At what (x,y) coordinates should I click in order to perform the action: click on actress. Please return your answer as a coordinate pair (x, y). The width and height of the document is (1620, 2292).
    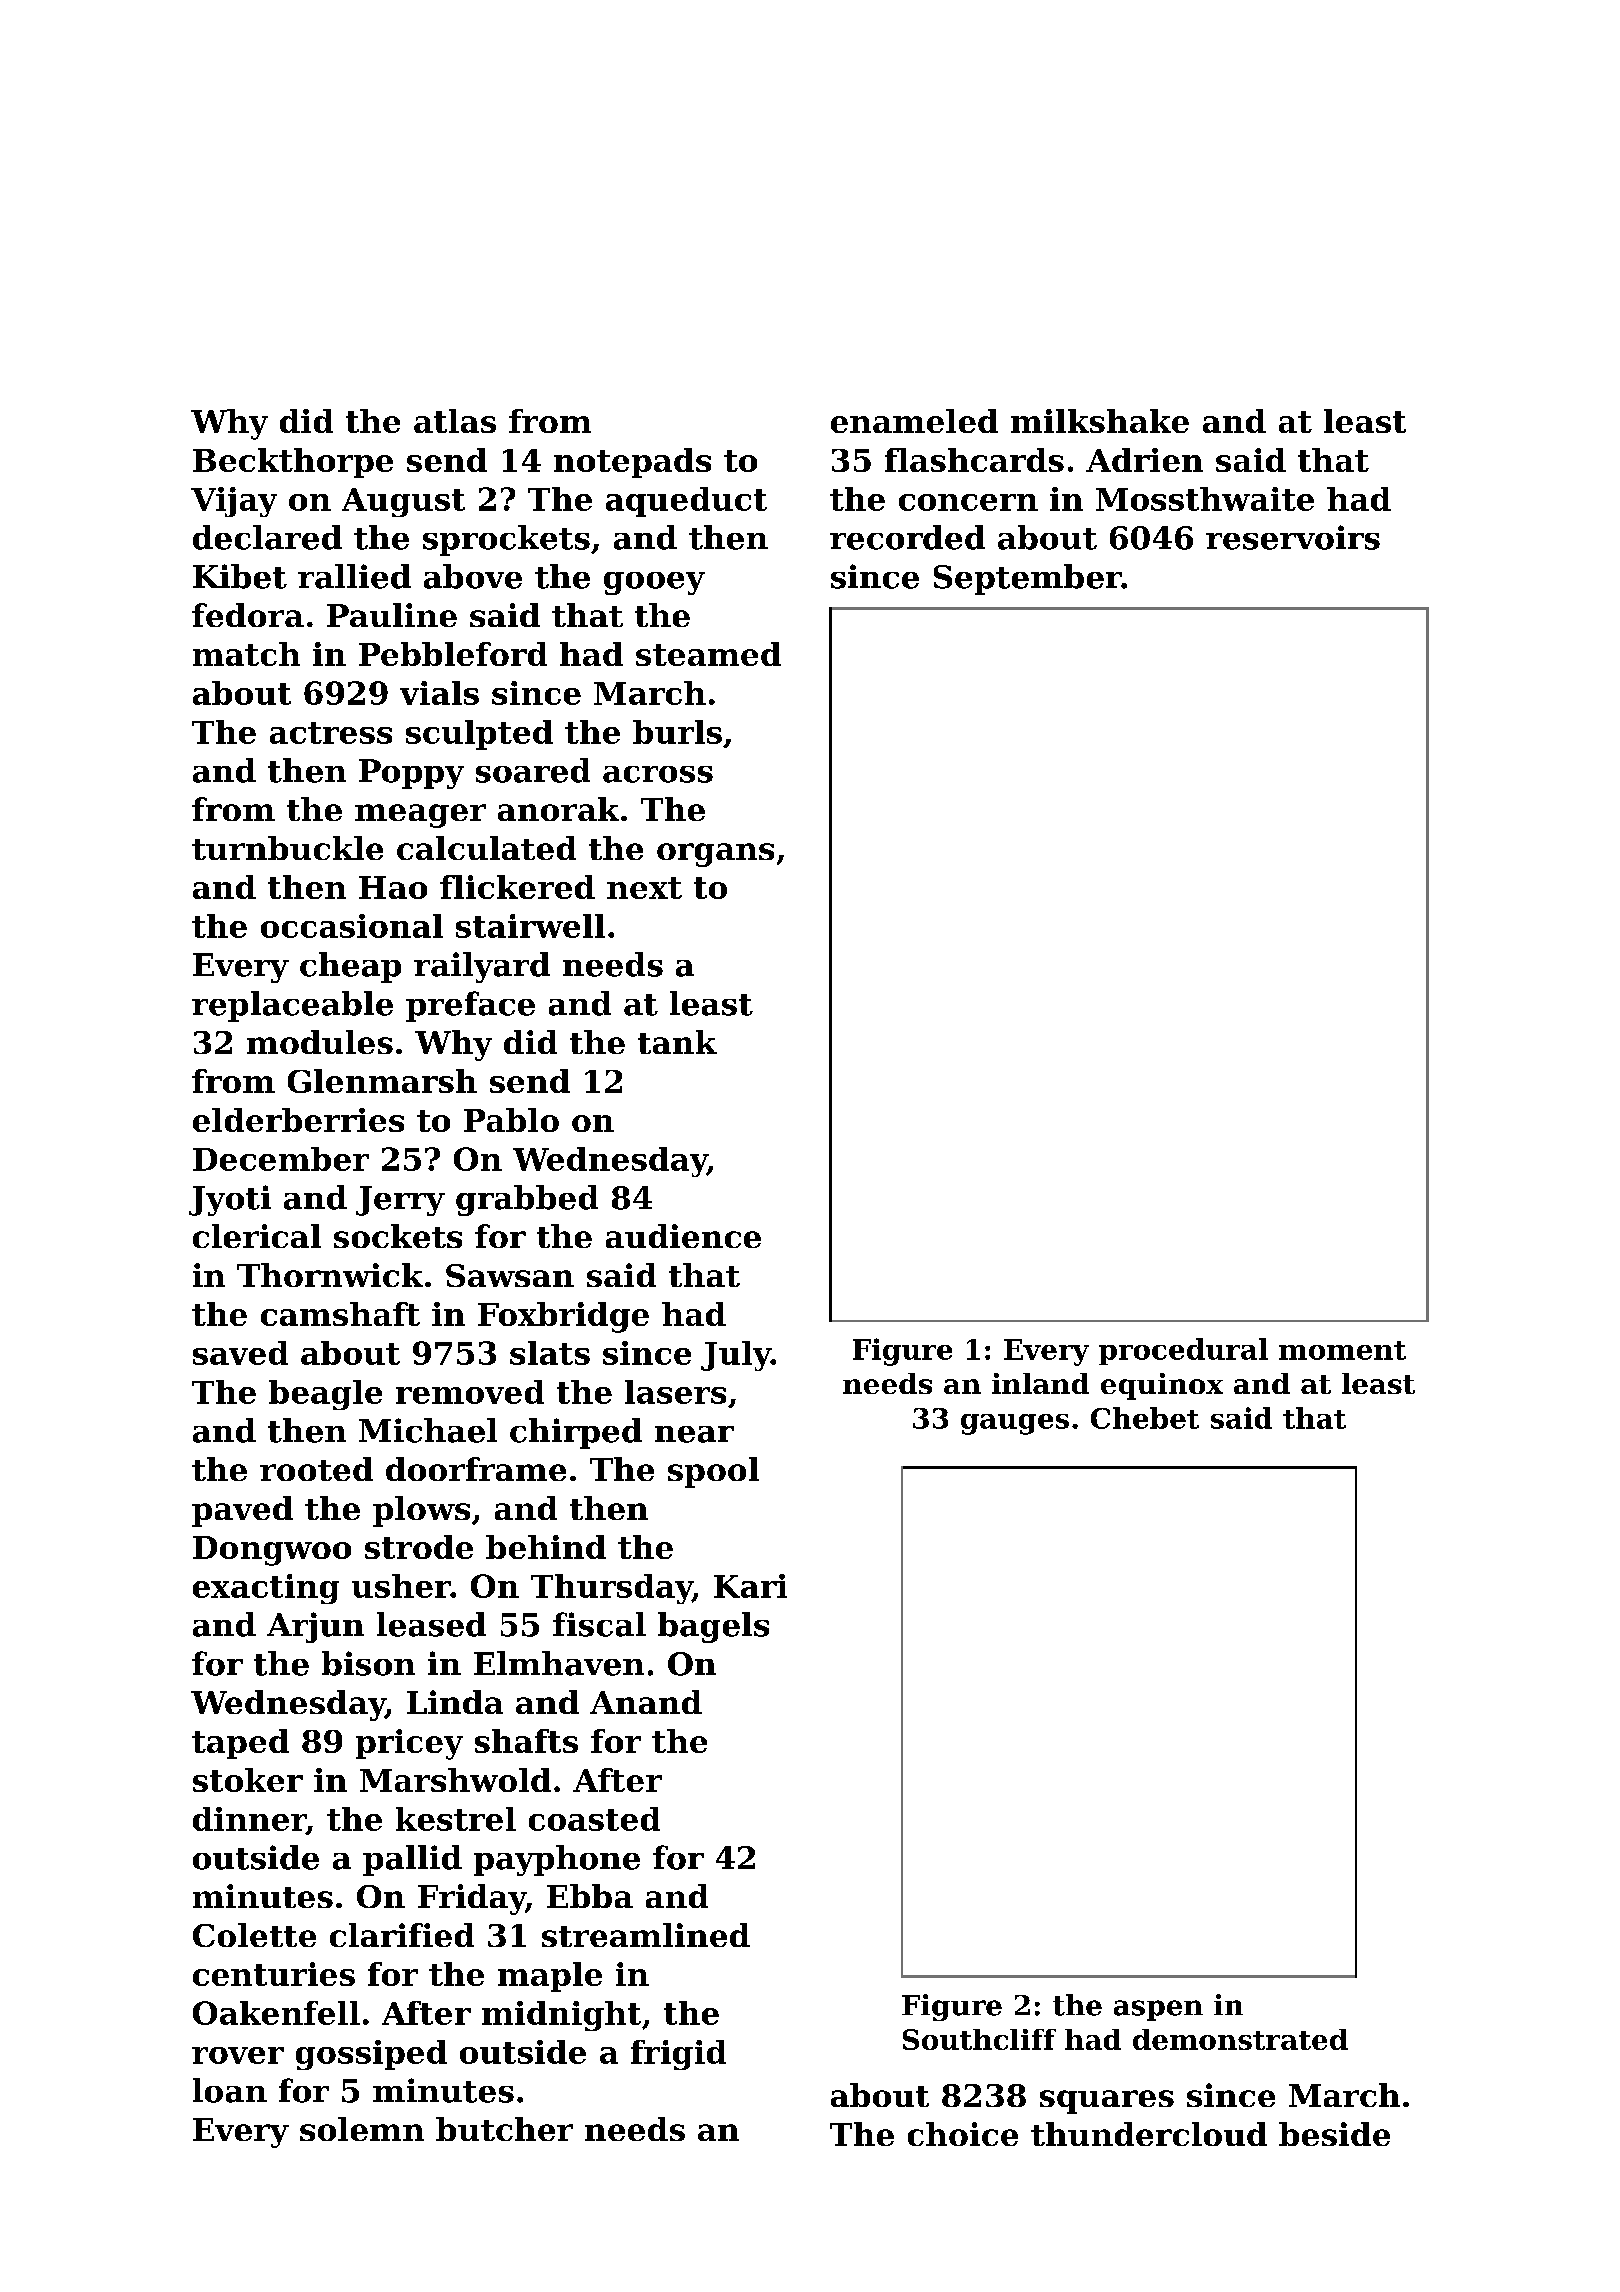
    Looking at the image, I should click on (331, 733).
